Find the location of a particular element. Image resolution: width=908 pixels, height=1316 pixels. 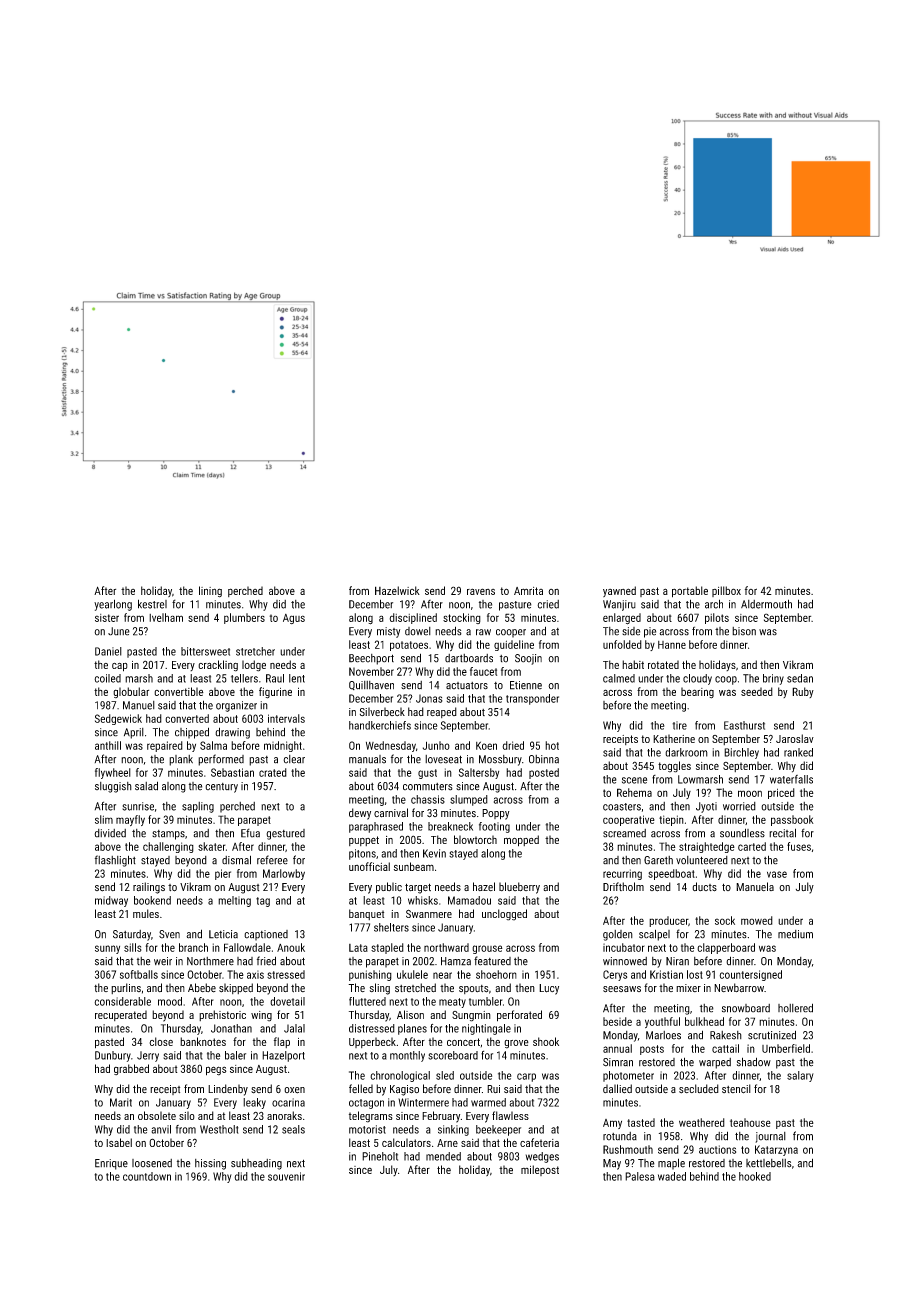

Dunbury is located at coordinates (113, 1056).
